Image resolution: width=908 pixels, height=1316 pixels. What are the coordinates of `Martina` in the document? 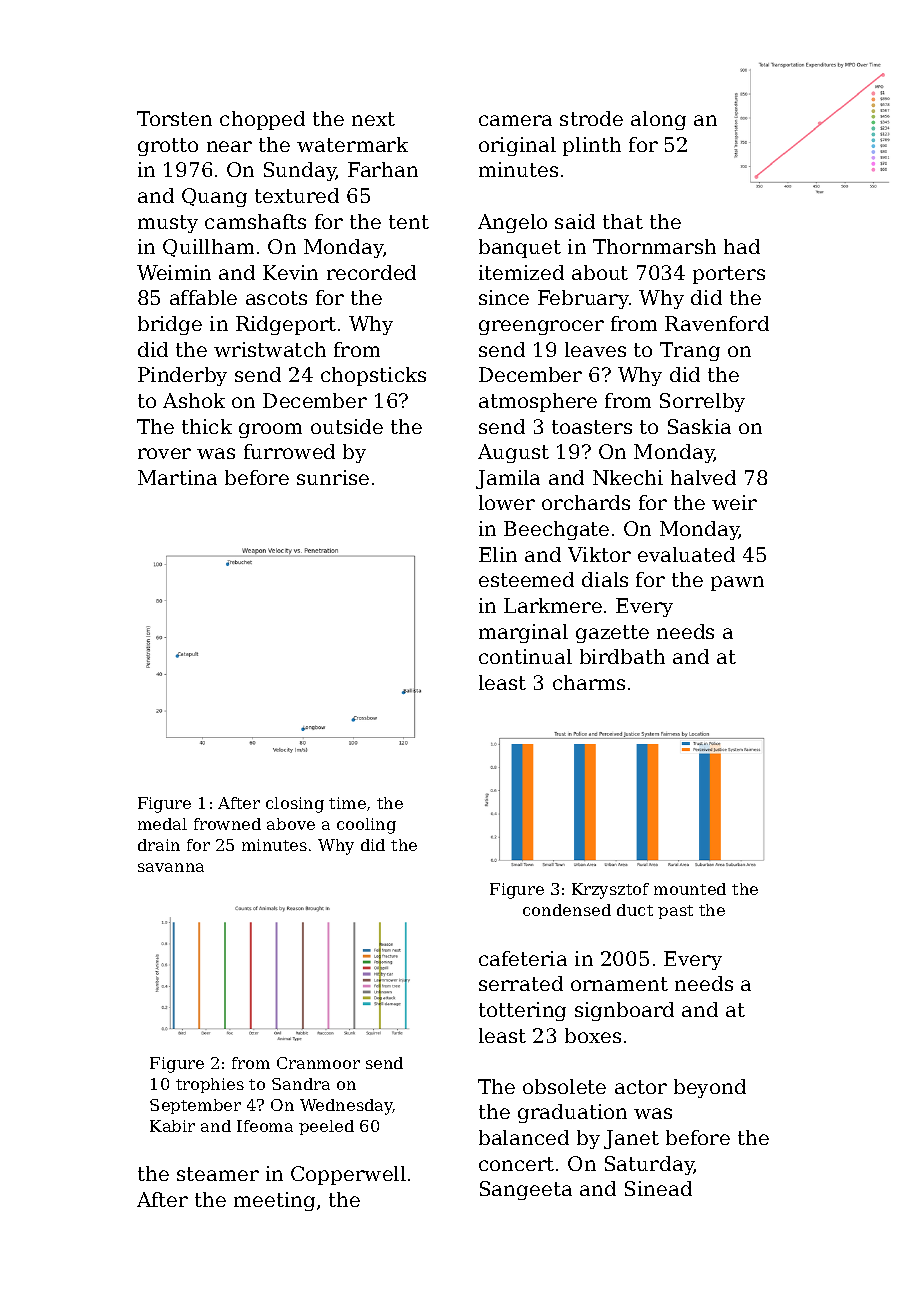 It's located at (177, 477).
